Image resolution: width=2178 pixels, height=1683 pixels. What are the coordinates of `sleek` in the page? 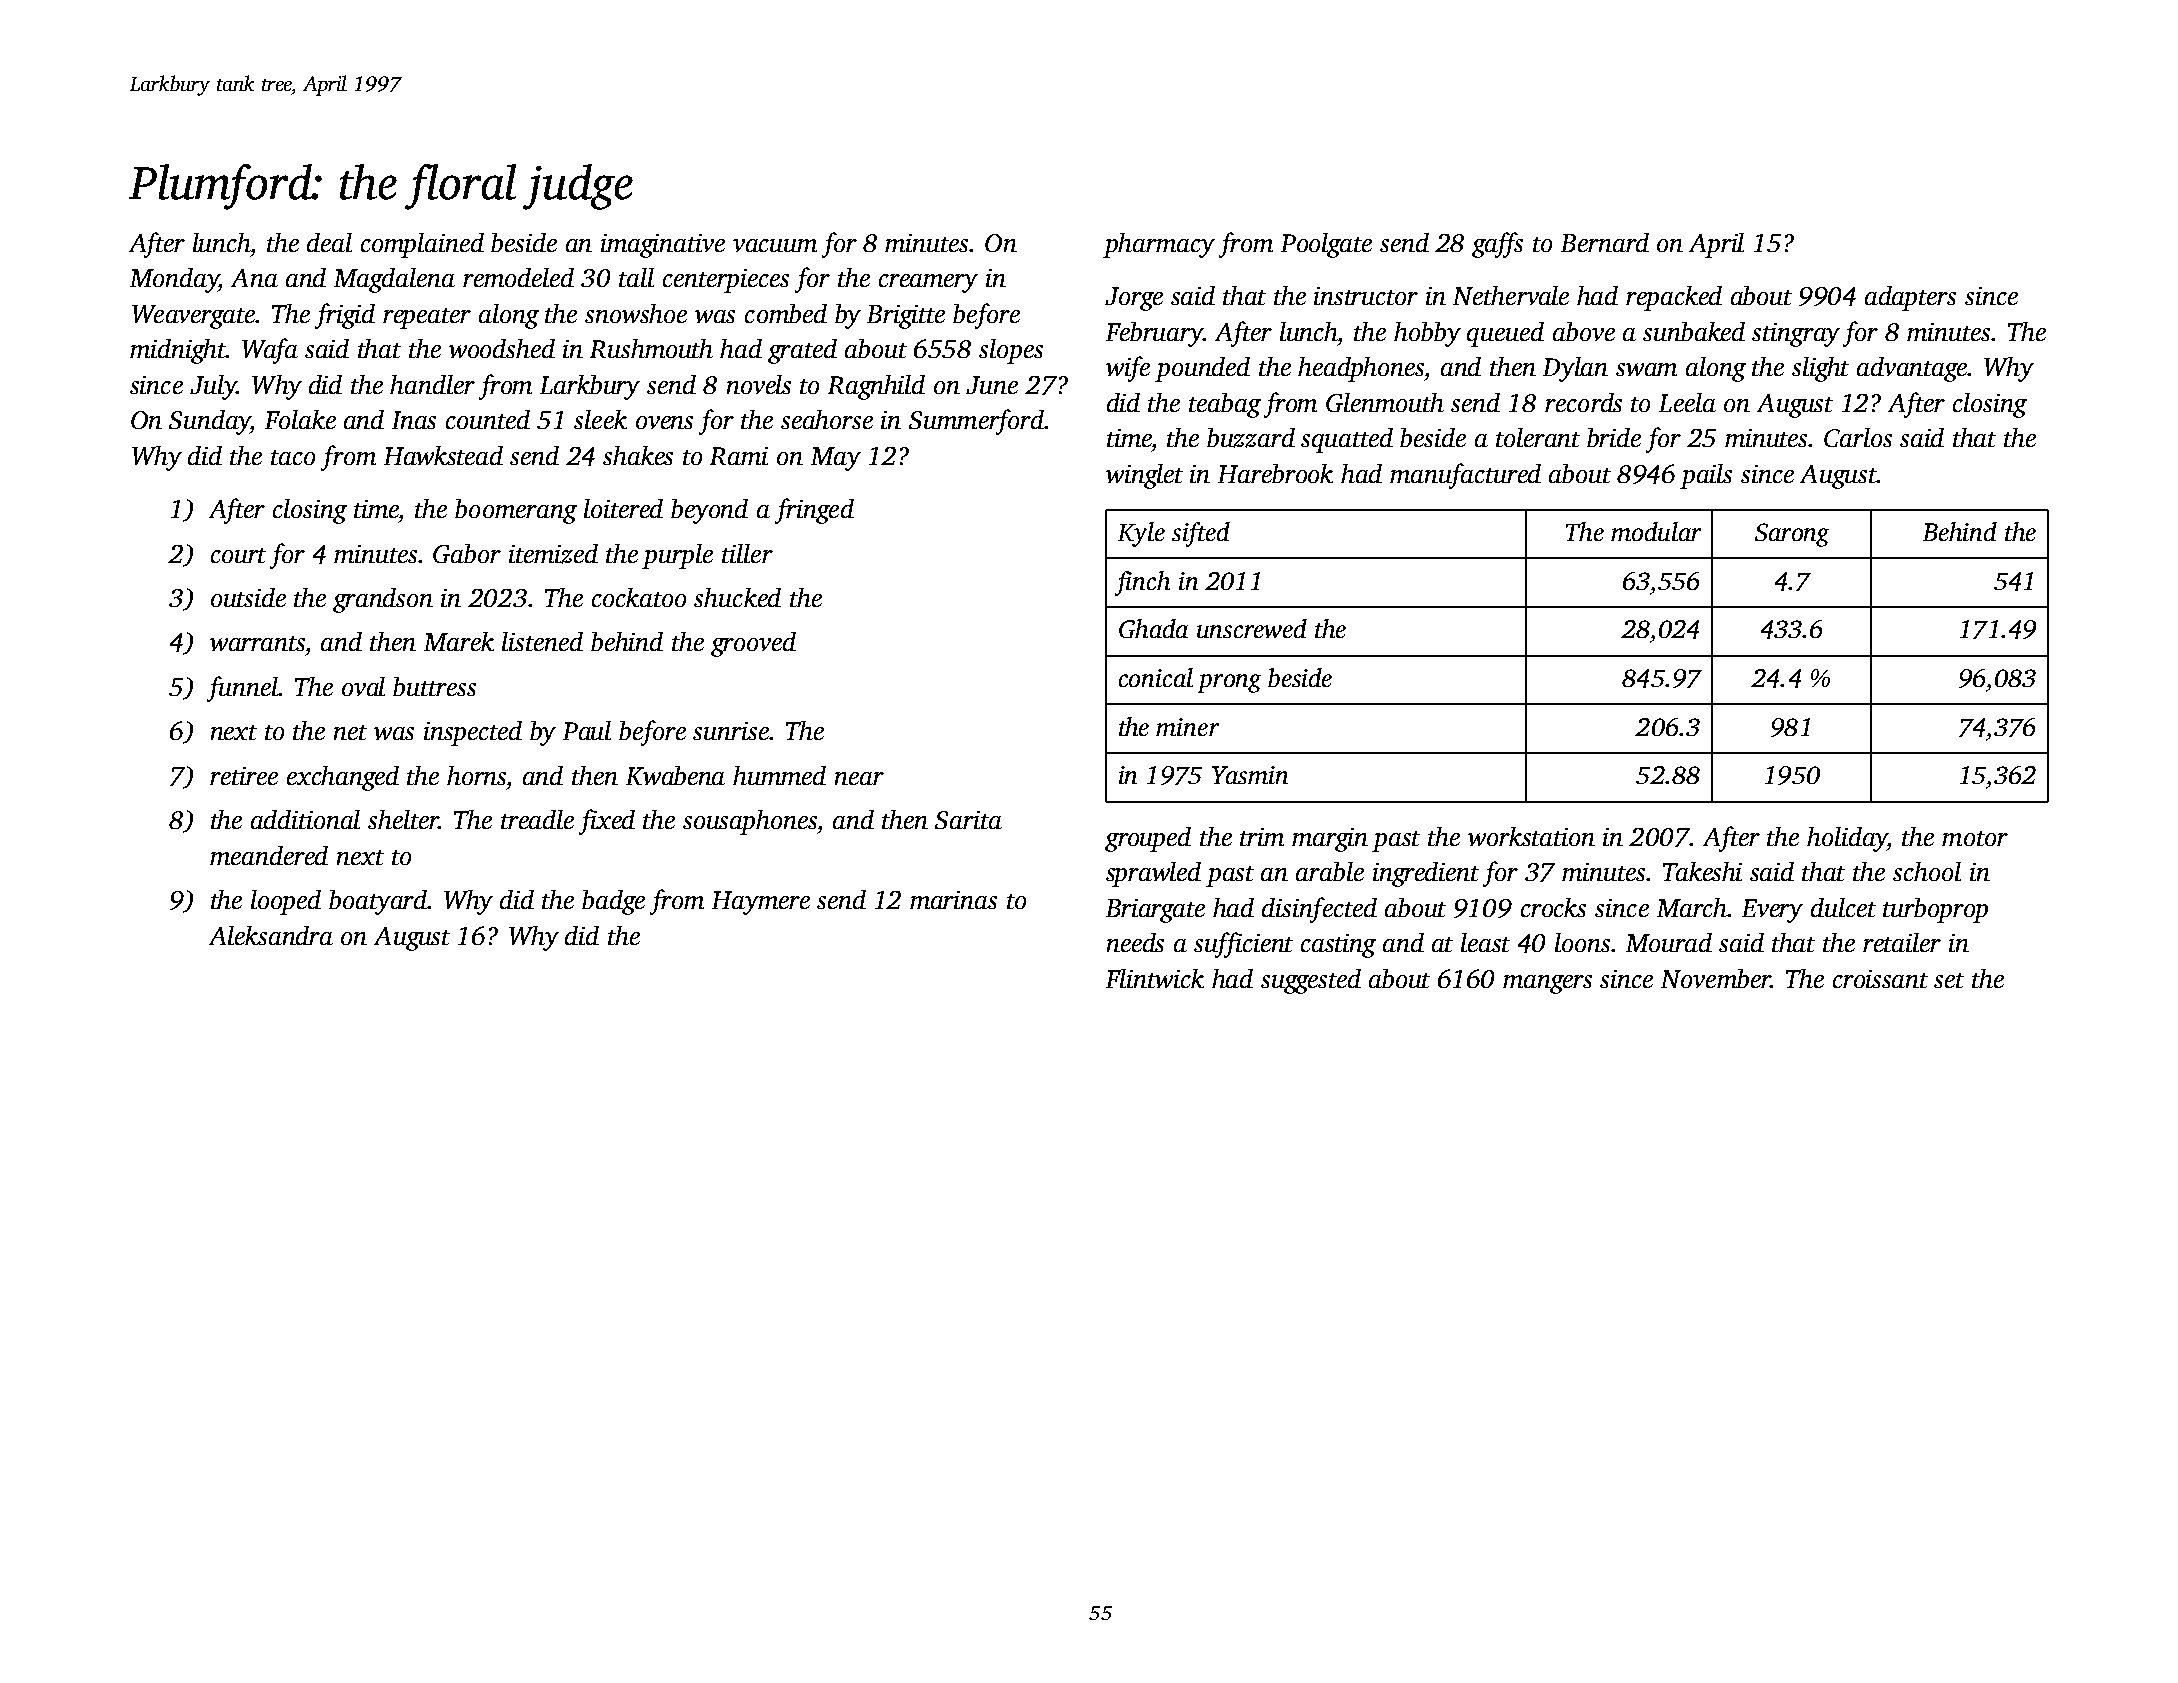 It's located at (600, 419).
